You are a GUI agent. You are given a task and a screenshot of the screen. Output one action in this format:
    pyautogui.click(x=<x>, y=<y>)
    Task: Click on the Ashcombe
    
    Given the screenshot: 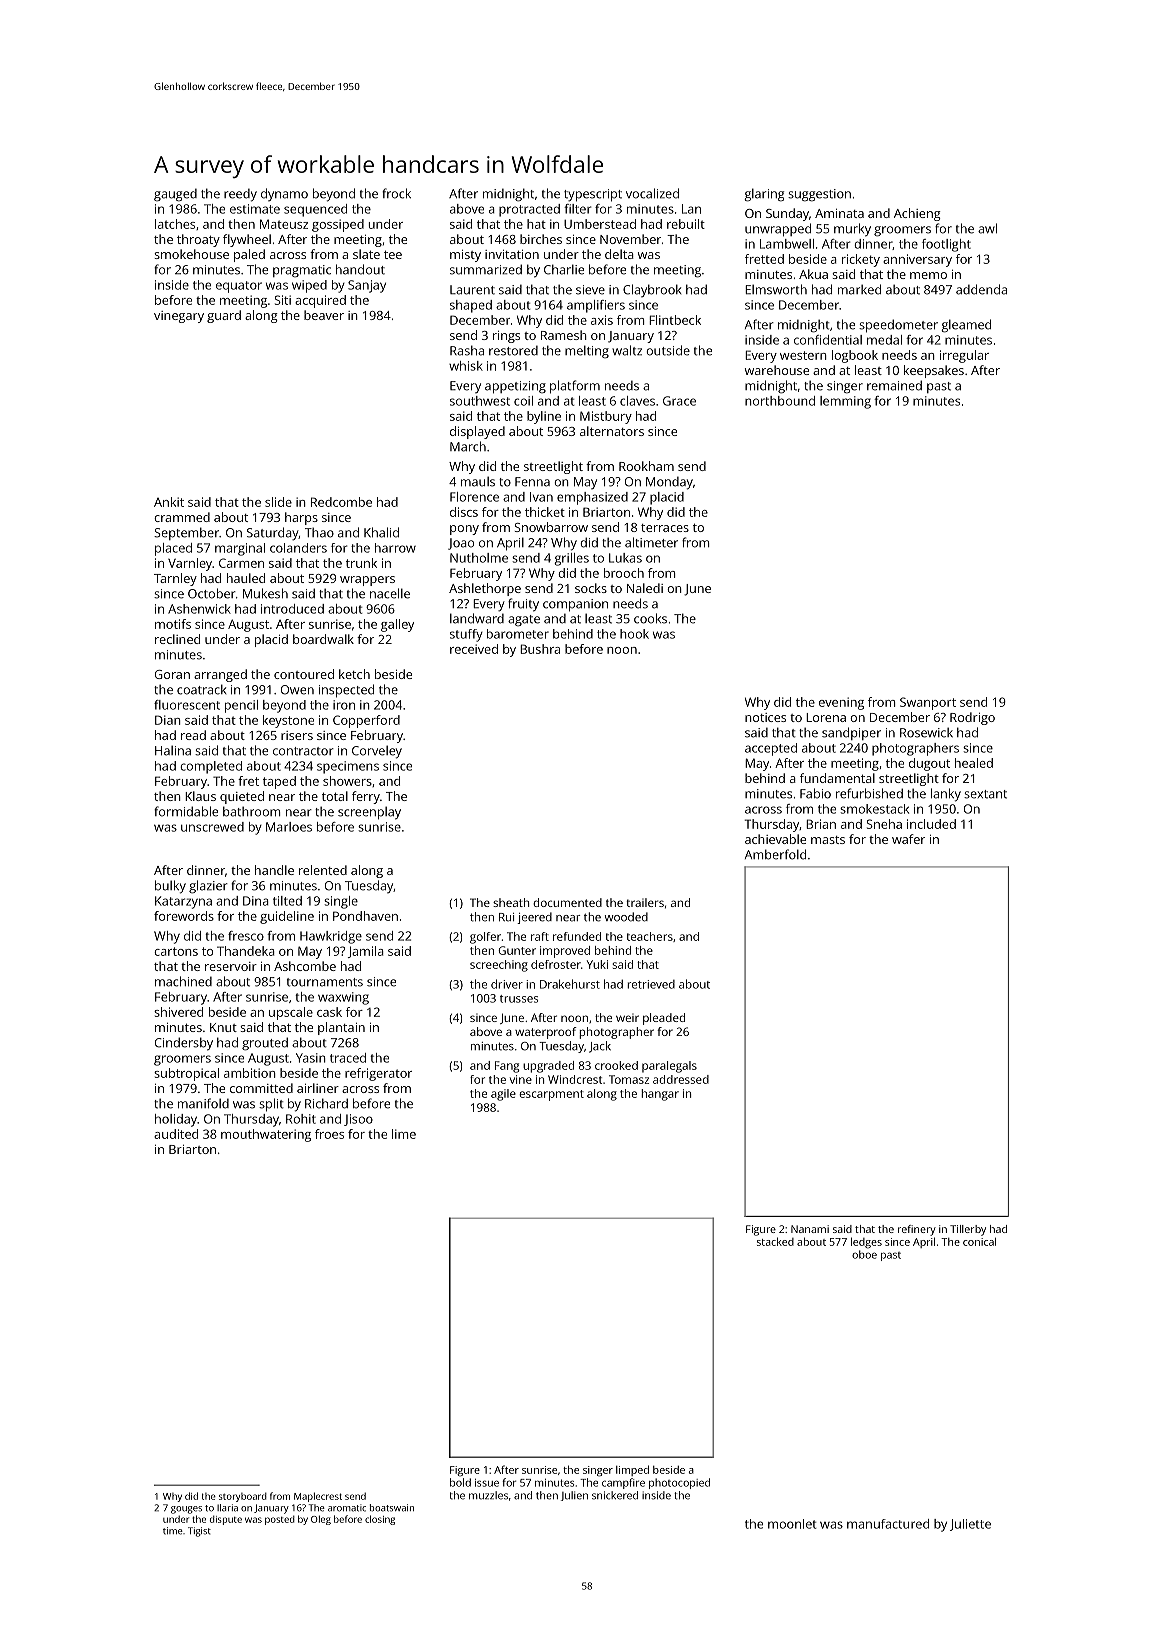 What is the action you would take?
    pyautogui.click(x=305, y=966)
